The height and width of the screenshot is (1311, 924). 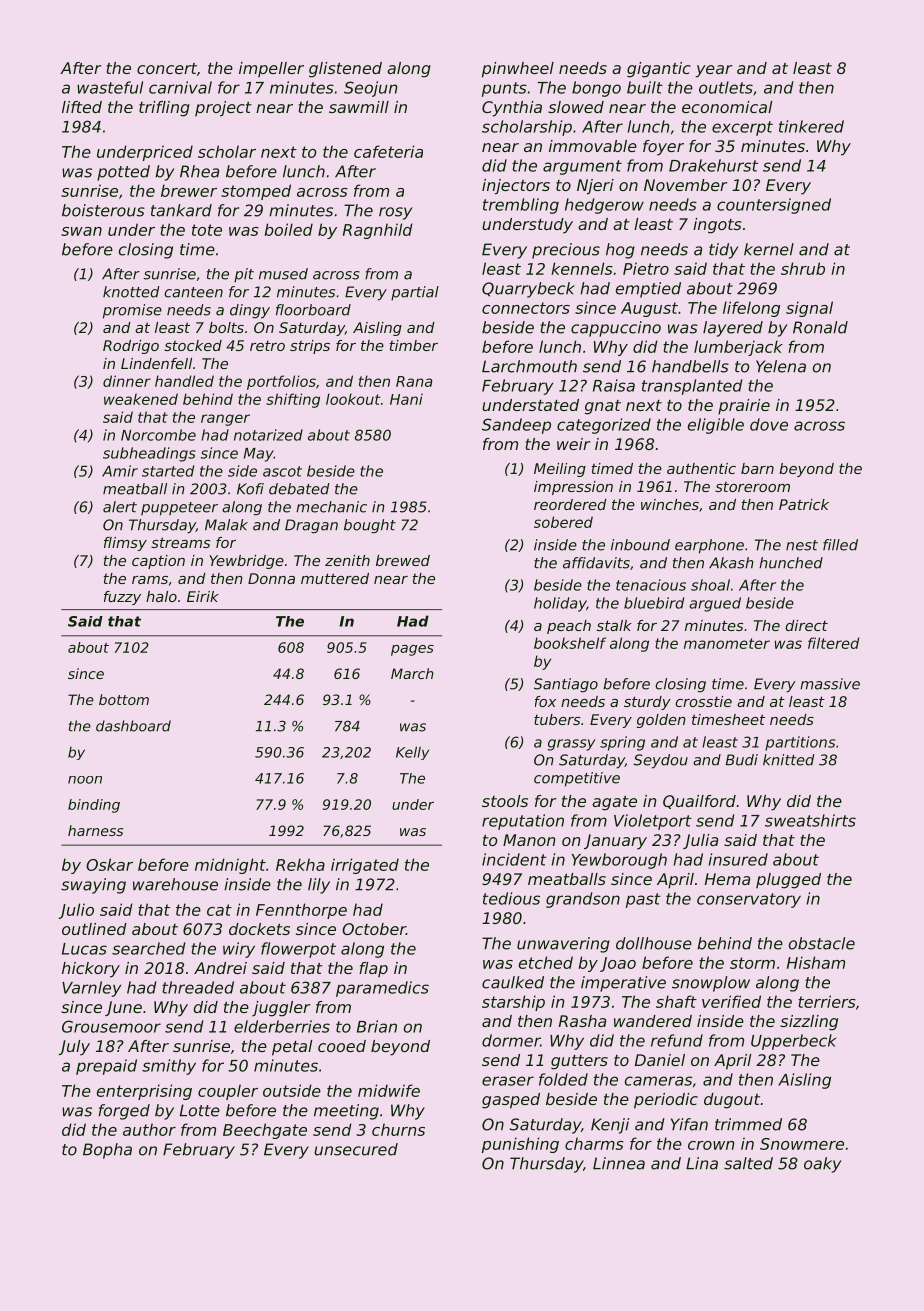 I want to click on countersigned, so click(x=774, y=206).
